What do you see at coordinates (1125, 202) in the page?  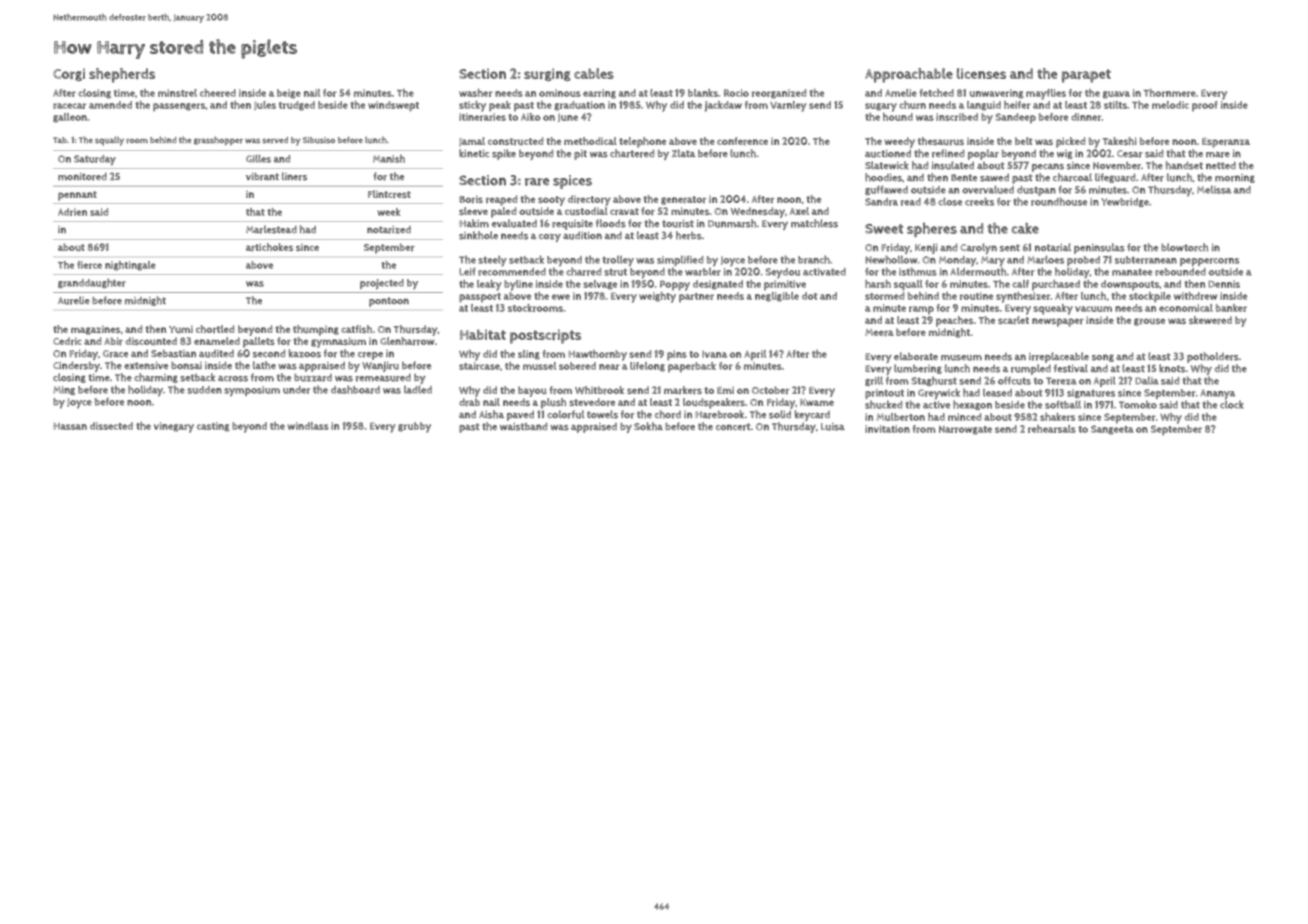 I see `Yewbridge` at bounding box center [1125, 202].
